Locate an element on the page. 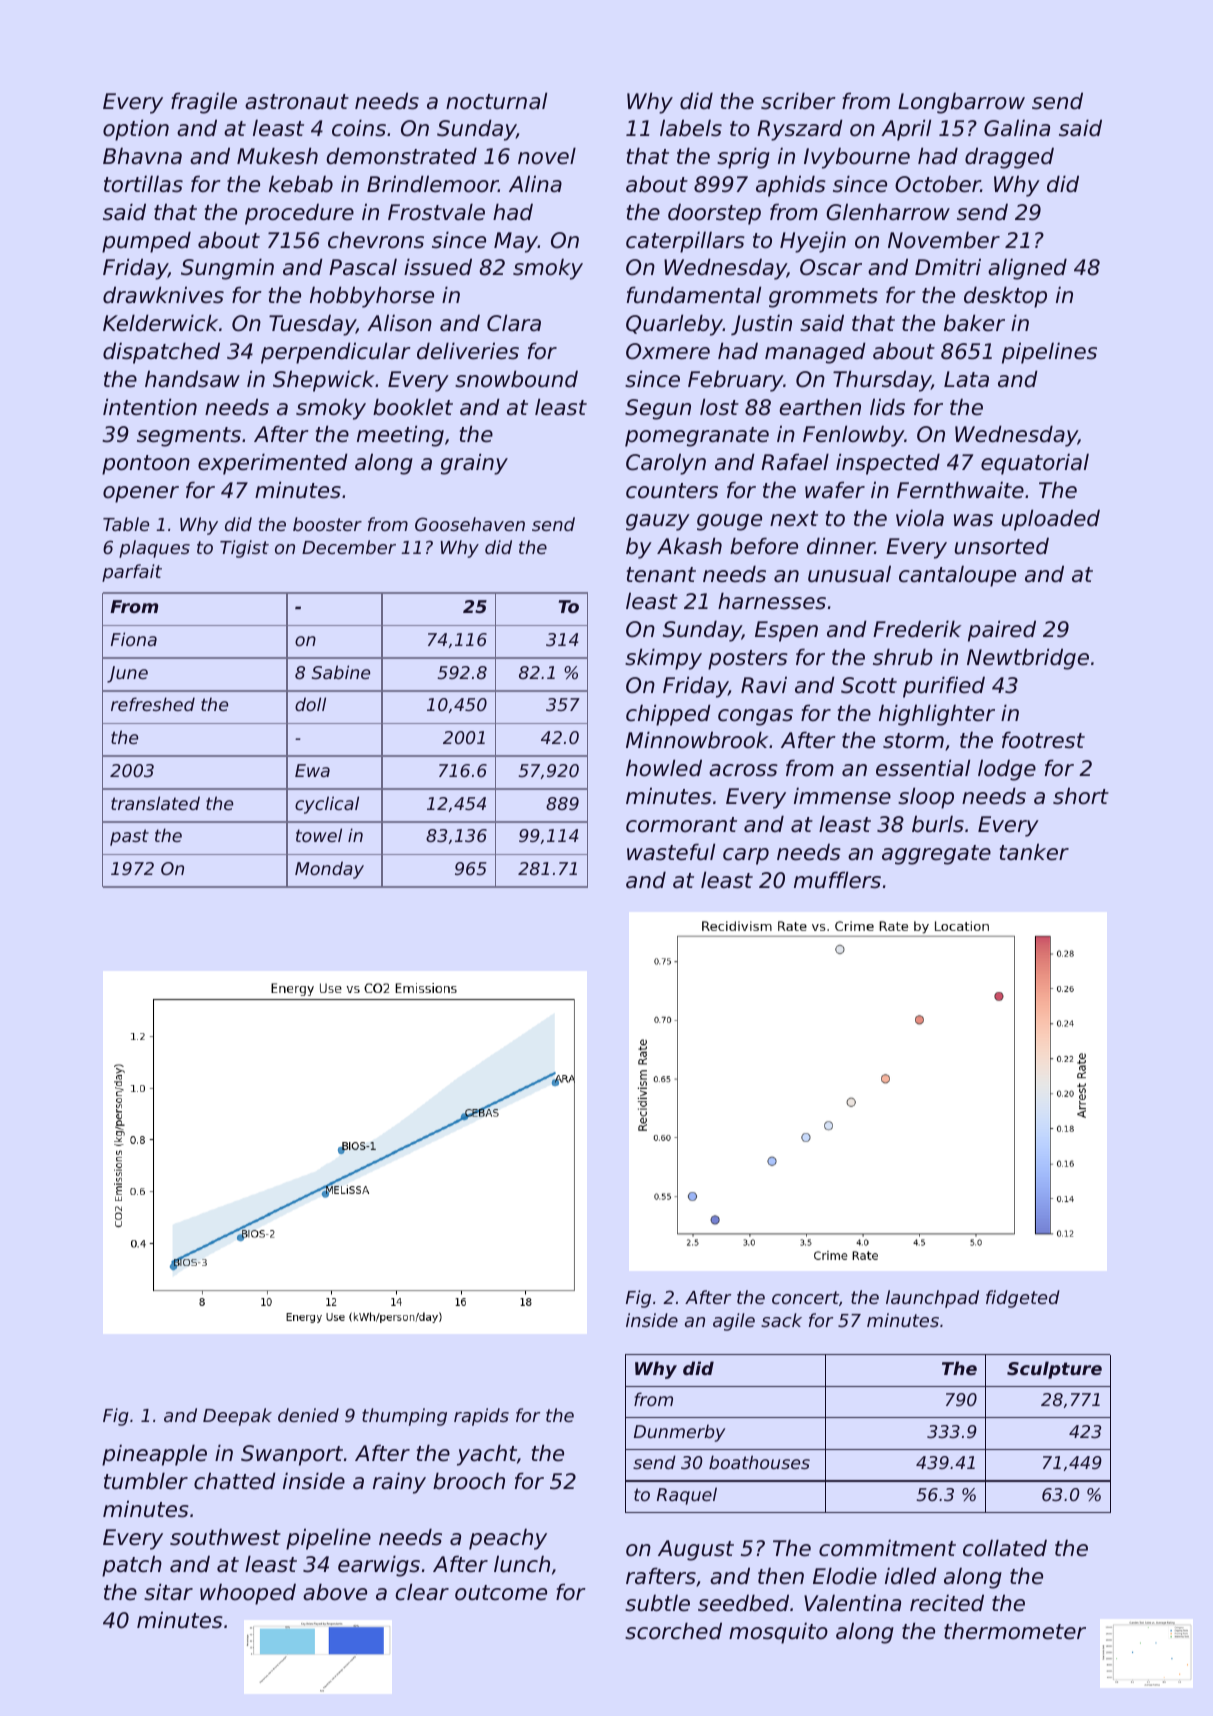 The image size is (1213, 1716). outcome is located at coordinates (501, 1593).
